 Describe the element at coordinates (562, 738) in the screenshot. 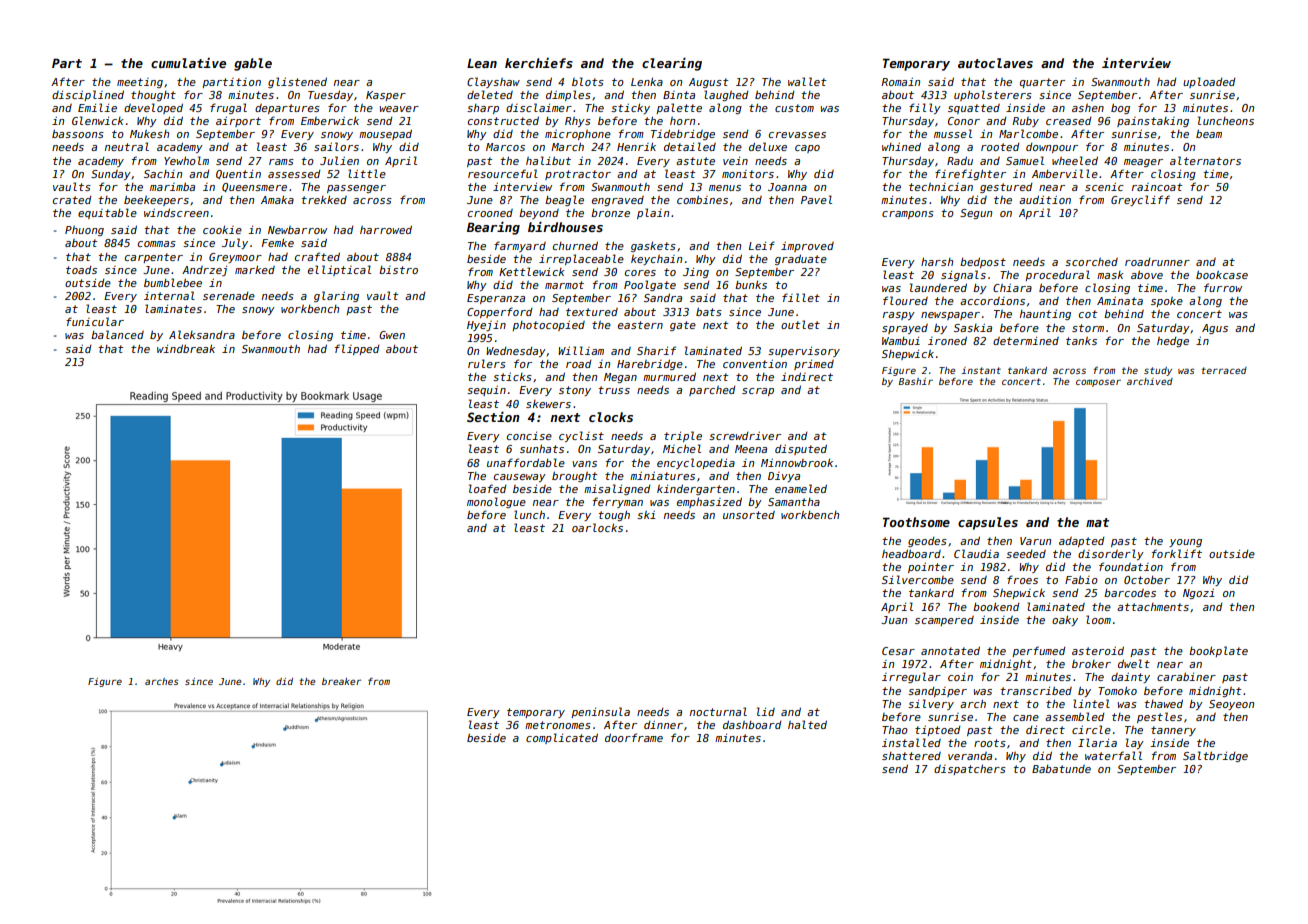

I see `complicated` at that location.
